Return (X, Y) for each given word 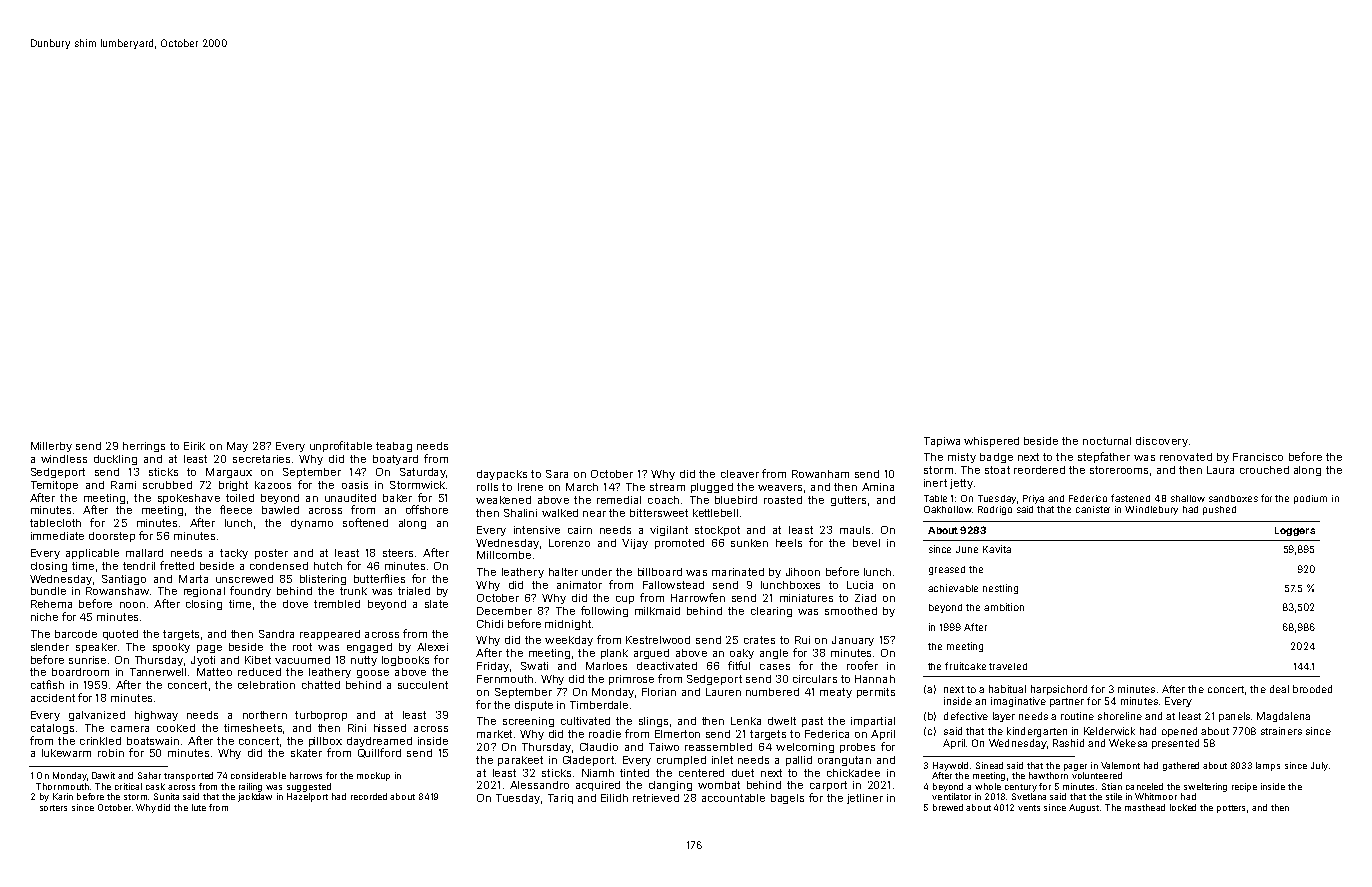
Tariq (560, 799)
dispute (534, 706)
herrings (144, 447)
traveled (1008, 666)
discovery (1162, 442)
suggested (309, 787)
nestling (1000, 589)
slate (436, 604)
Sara (557, 474)
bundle (48, 591)
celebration (266, 685)
